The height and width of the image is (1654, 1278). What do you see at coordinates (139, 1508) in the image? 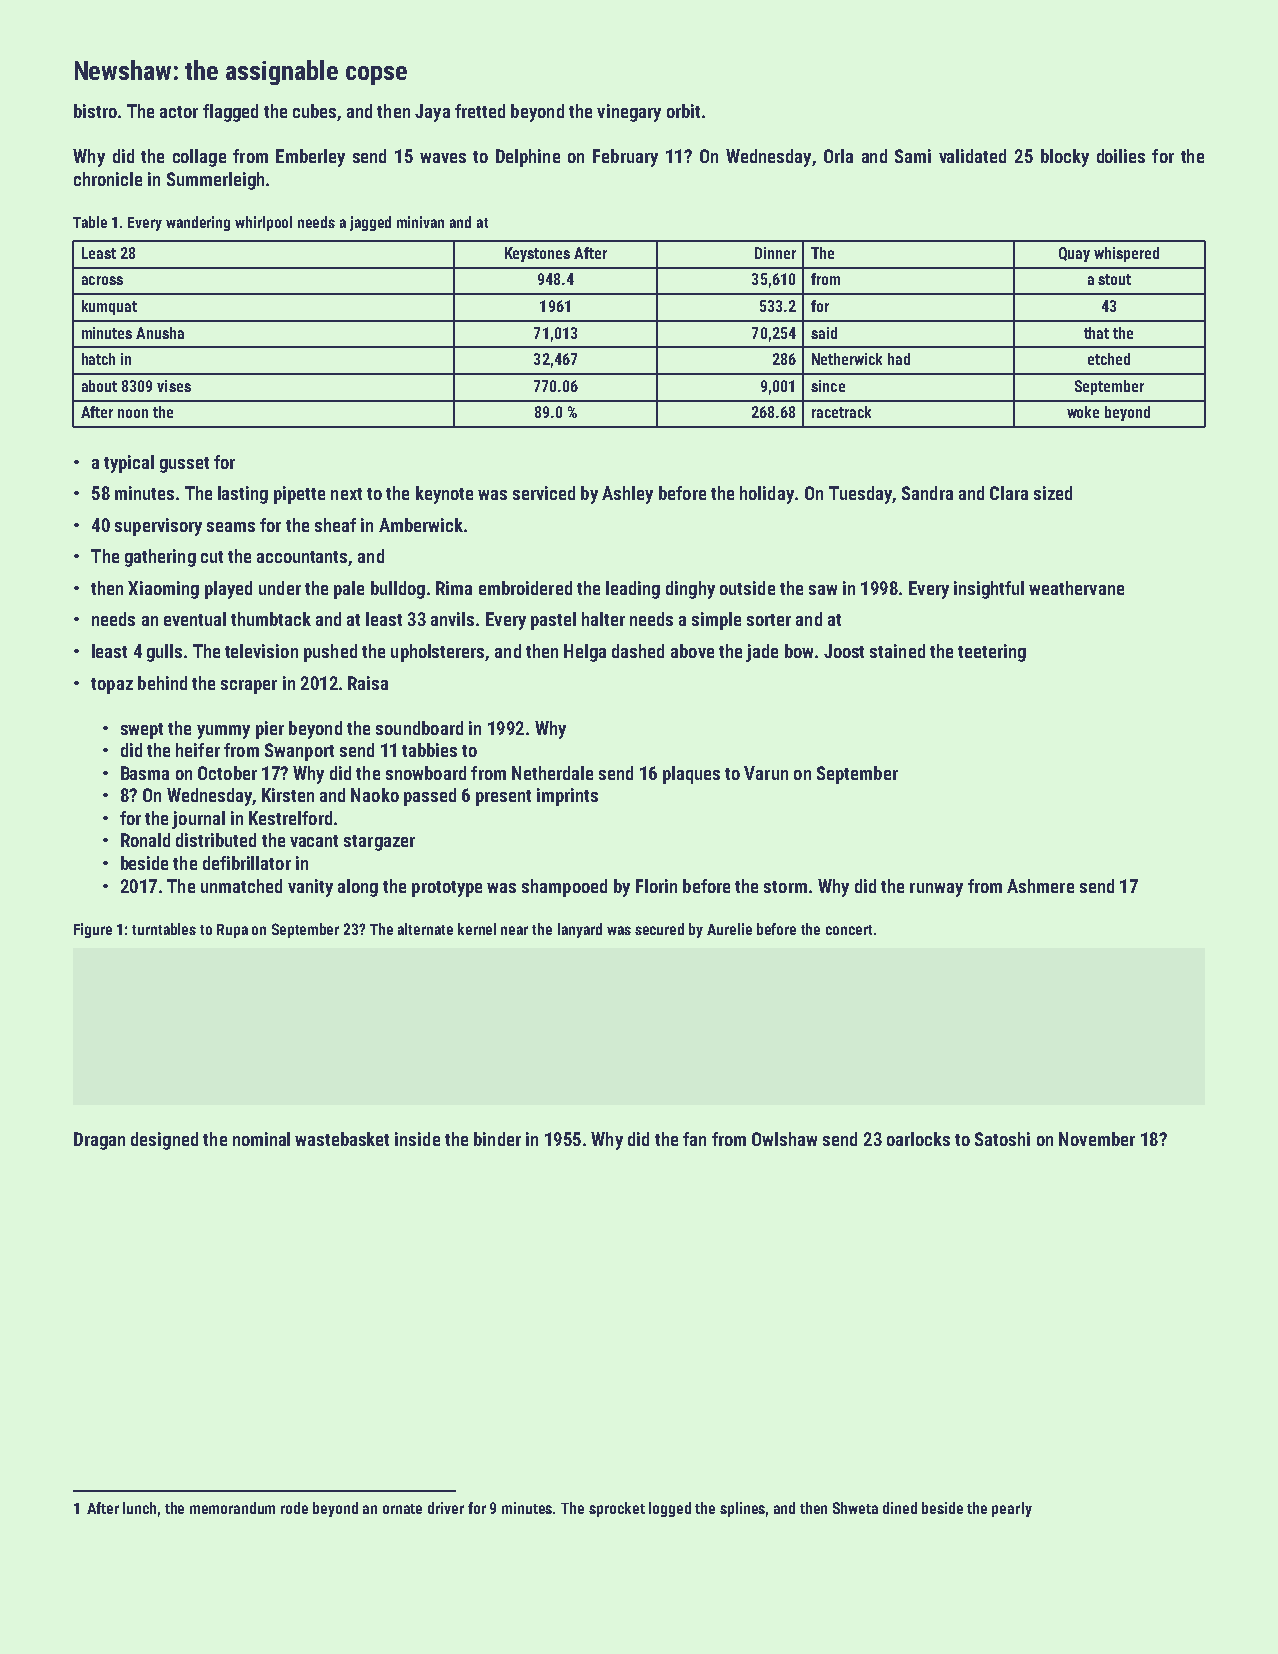
I see `lunch` at bounding box center [139, 1508].
